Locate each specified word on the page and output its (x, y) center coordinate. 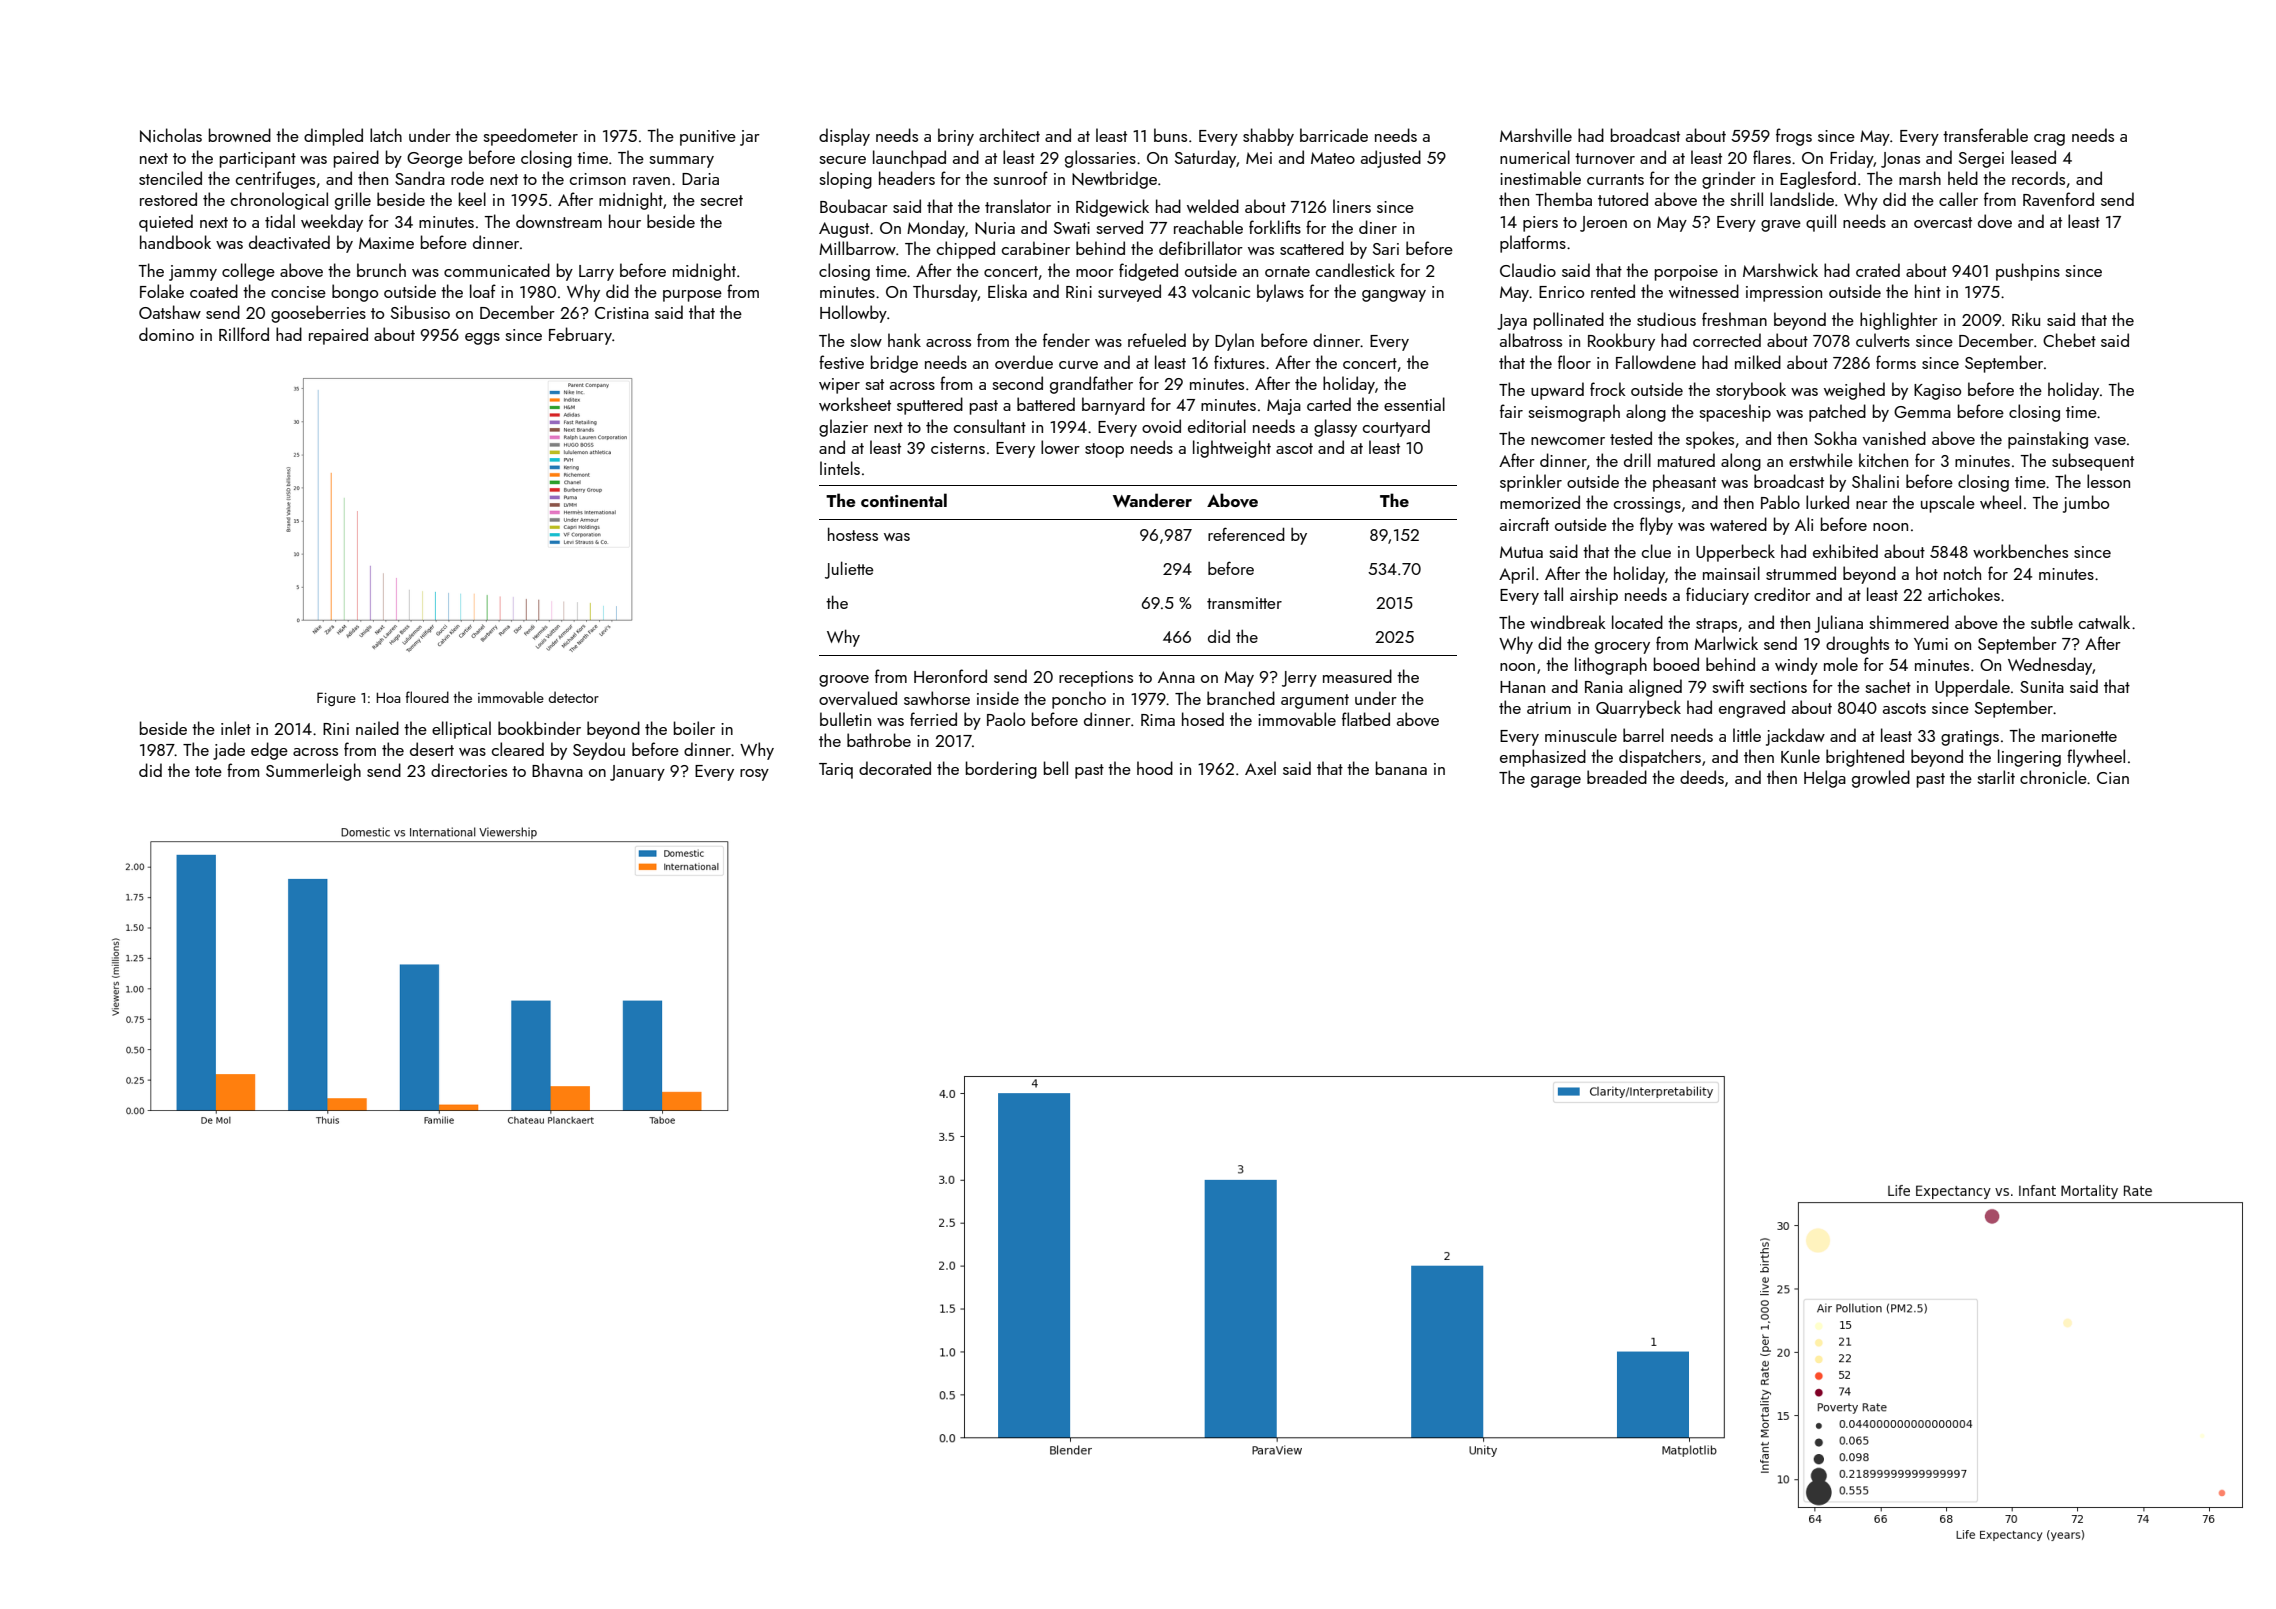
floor (1574, 362)
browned (240, 135)
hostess (853, 534)
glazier (843, 428)
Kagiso (1937, 392)
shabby (1268, 137)
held (1963, 178)
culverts (1883, 340)
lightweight (1232, 449)
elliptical (461, 730)
